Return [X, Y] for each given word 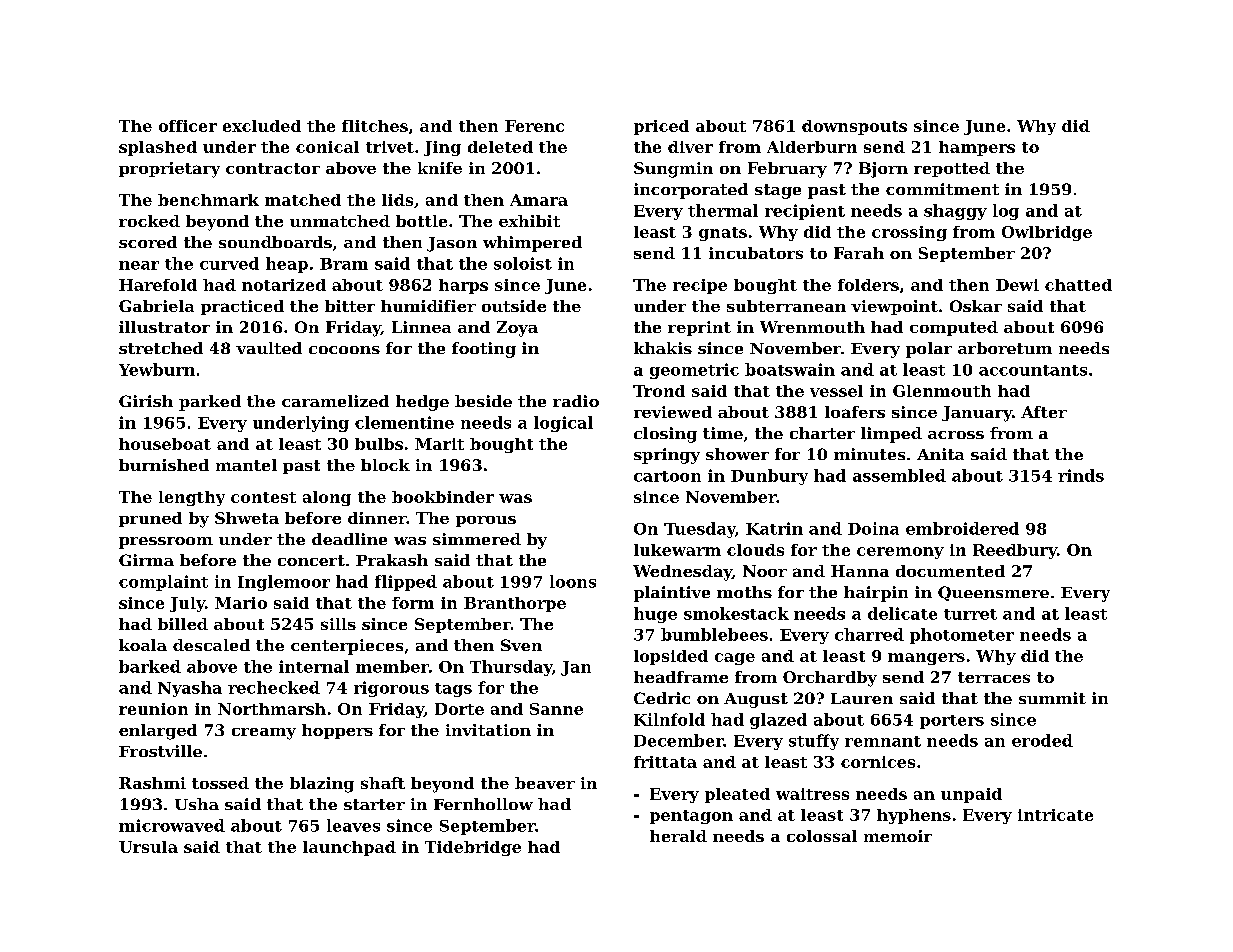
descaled [211, 645]
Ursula [148, 847]
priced [661, 127]
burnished [164, 465]
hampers [977, 148]
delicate [902, 613]
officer [188, 126]
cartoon [667, 476]
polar [929, 350]
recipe [700, 286]
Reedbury [1015, 551]
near [139, 265]
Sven [521, 645]
